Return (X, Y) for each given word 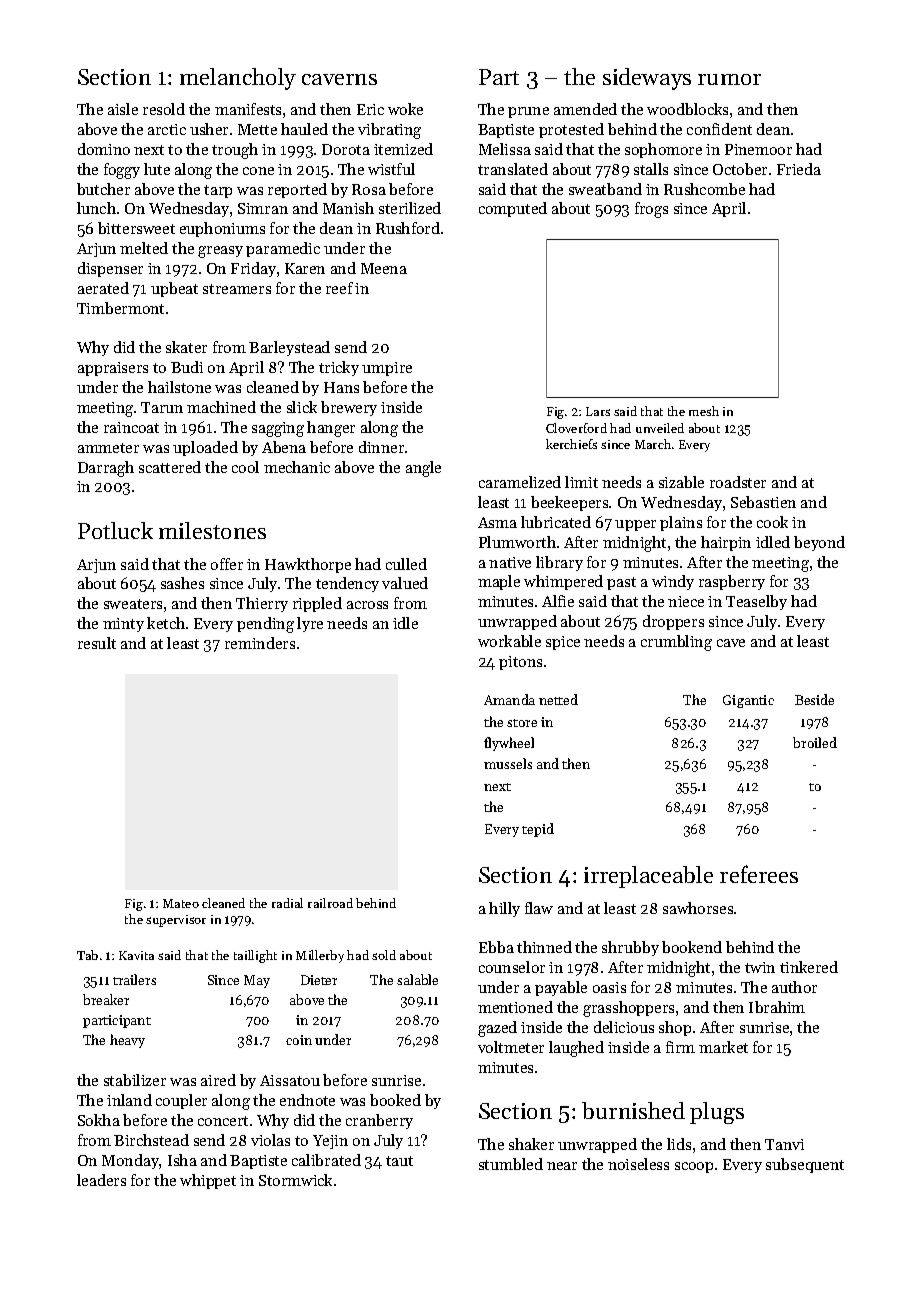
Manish (348, 208)
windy (673, 582)
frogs (651, 210)
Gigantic (748, 701)
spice (563, 643)
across (367, 605)
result (97, 643)
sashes (182, 583)
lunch (96, 208)
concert (223, 1121)
